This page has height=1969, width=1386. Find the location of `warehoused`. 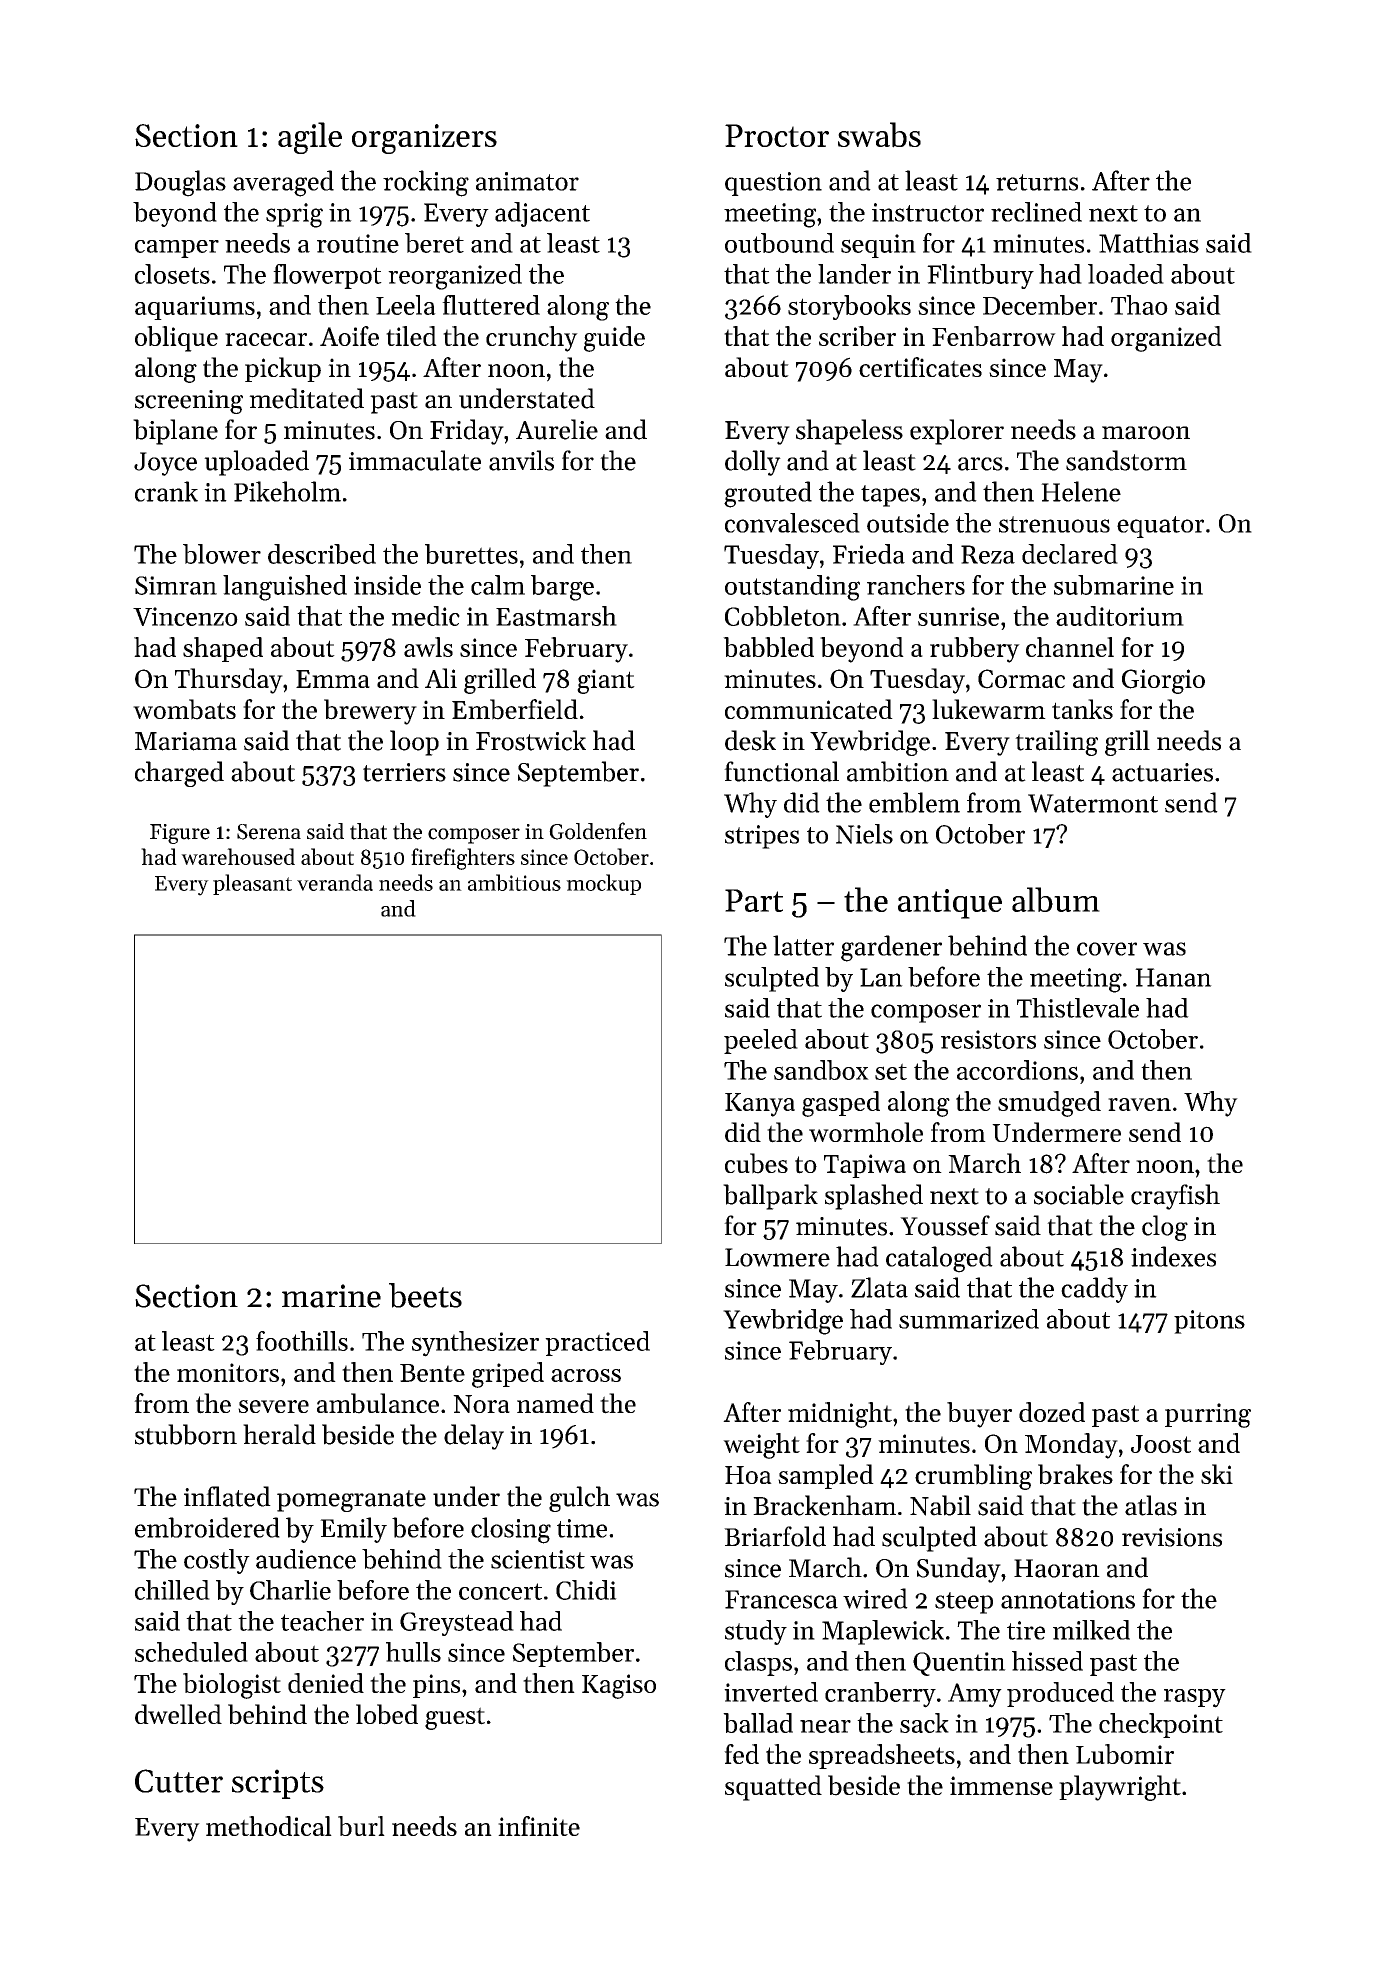

warehoused is located at coordinates (238, 856).
